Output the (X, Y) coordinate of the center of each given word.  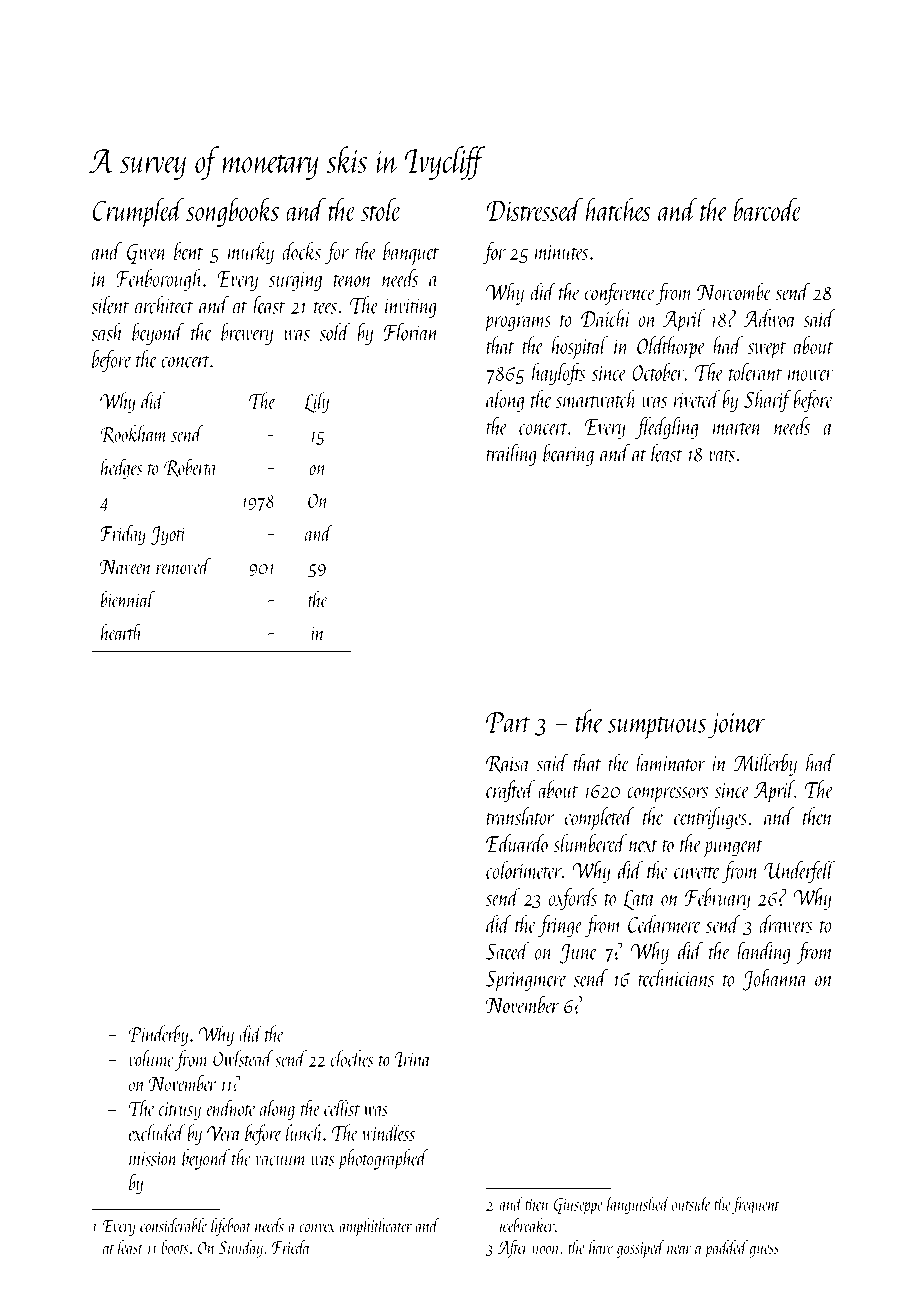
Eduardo (517, 843)
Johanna (775, 980)
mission (153, 1159)
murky (251, 253)
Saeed (507, 951)
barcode (767, 209)
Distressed (534, 209)
